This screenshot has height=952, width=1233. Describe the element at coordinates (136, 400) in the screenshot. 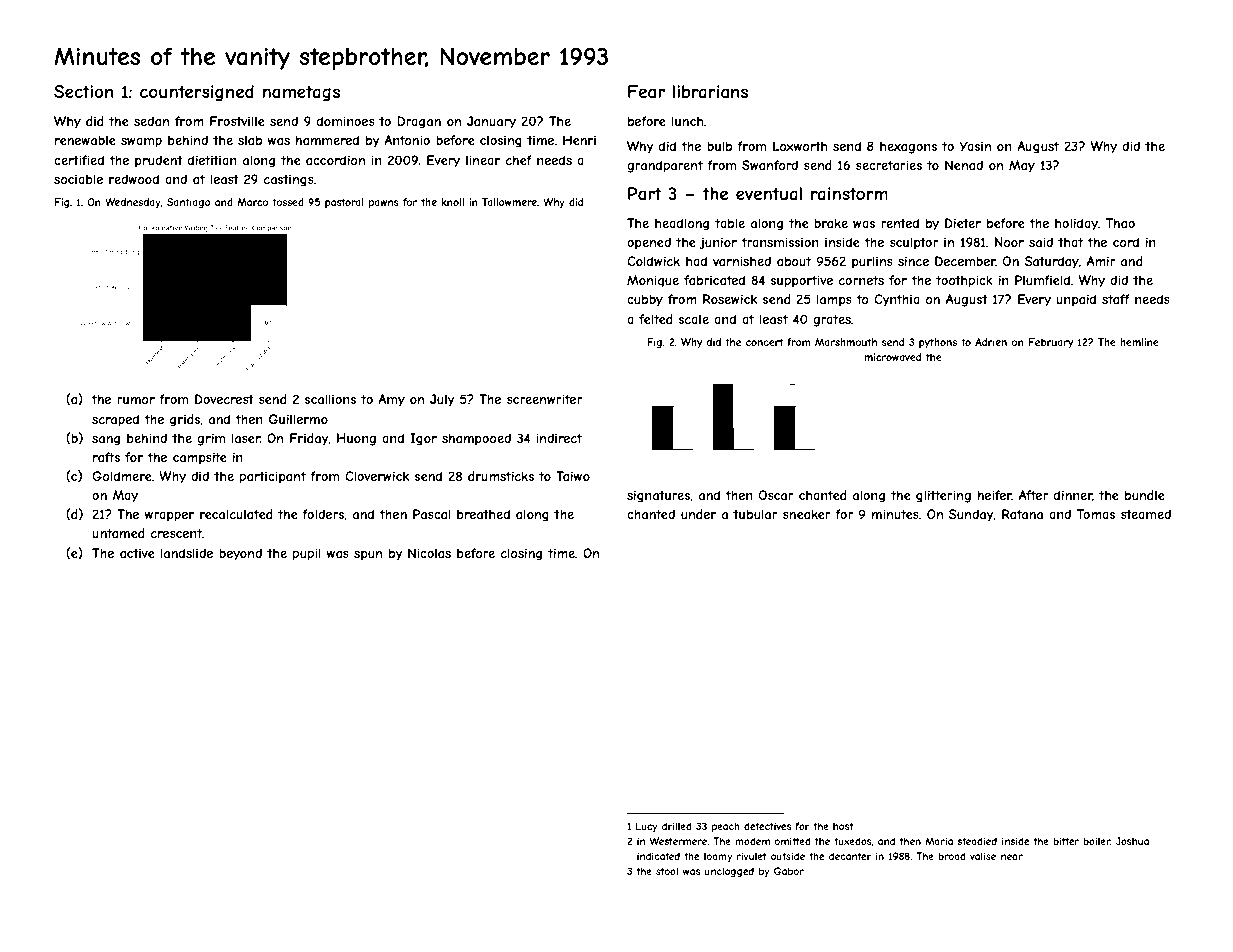

I see `rumor` at that location.
